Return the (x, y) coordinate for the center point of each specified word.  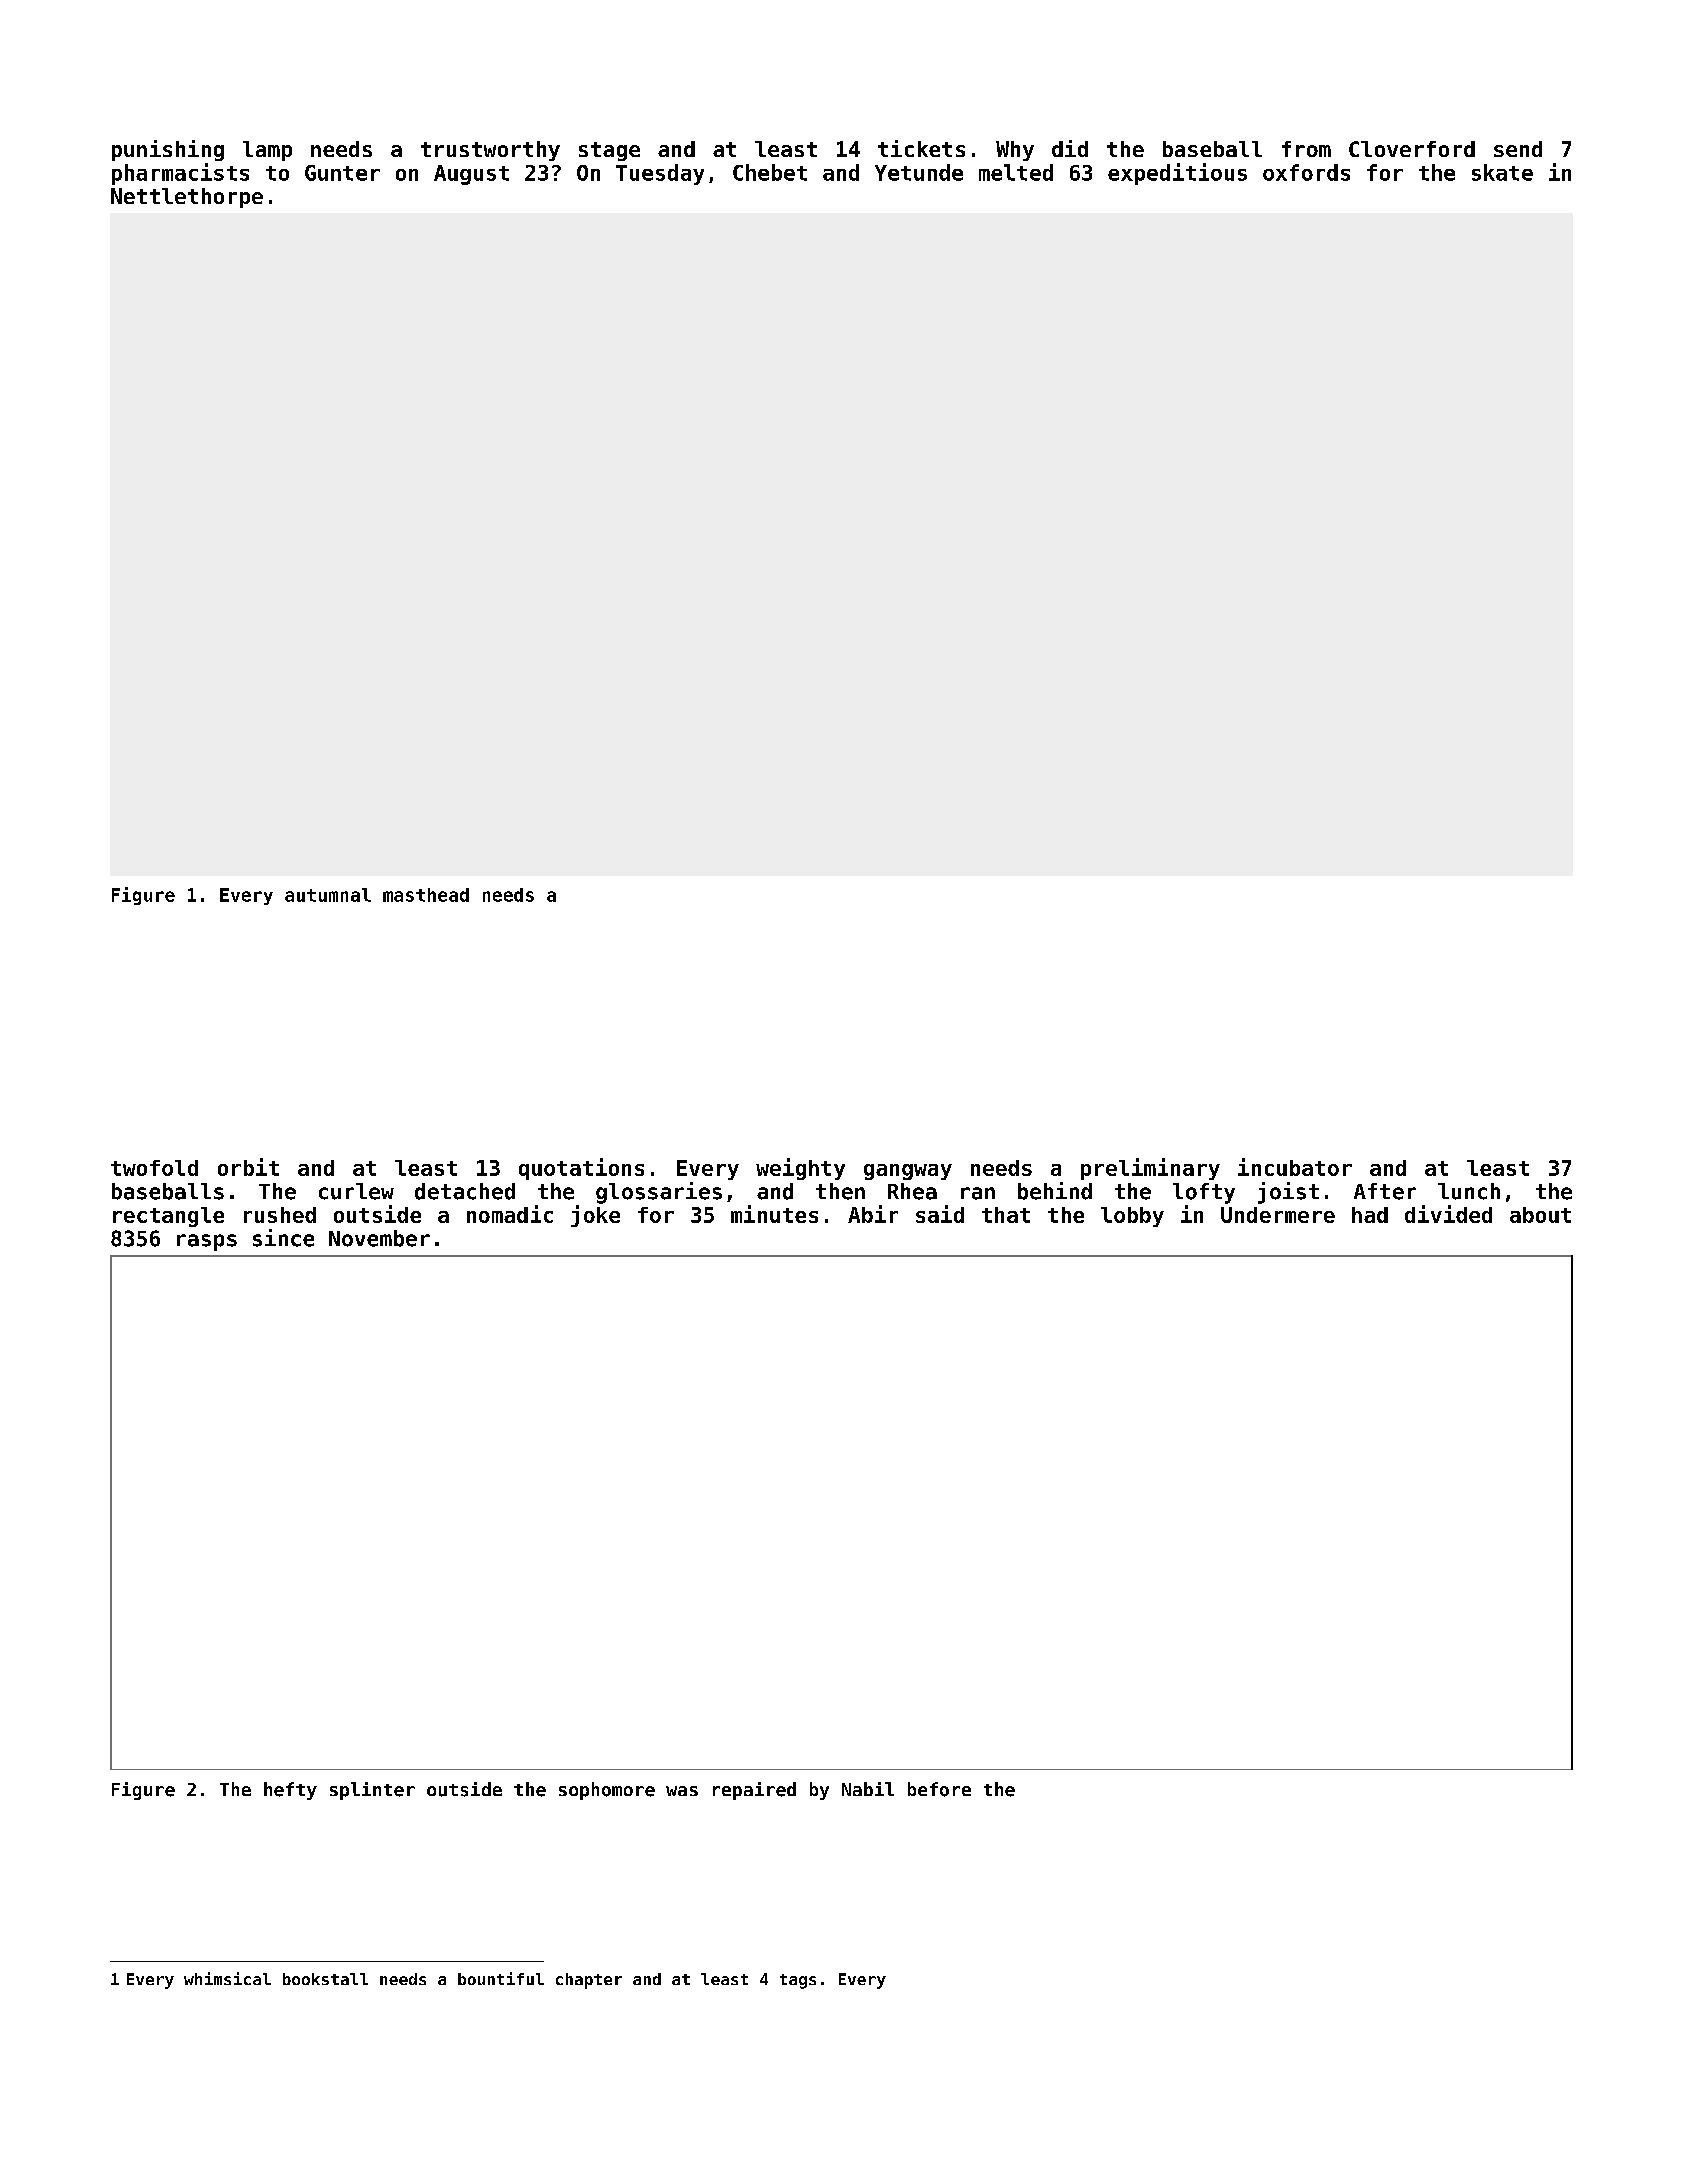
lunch (1469, 1191)
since (283, 1238)
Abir (873, 1214)
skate (1502, 172)
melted (1016, 172)
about (1540, 1215)
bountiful (501, 1978)
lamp (267, 151)
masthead (426, 895)
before (939, 1789)
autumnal (328, 895)
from (1306, 149)
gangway (908, 1172)
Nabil (868, 1789)
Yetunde (919, 172)
